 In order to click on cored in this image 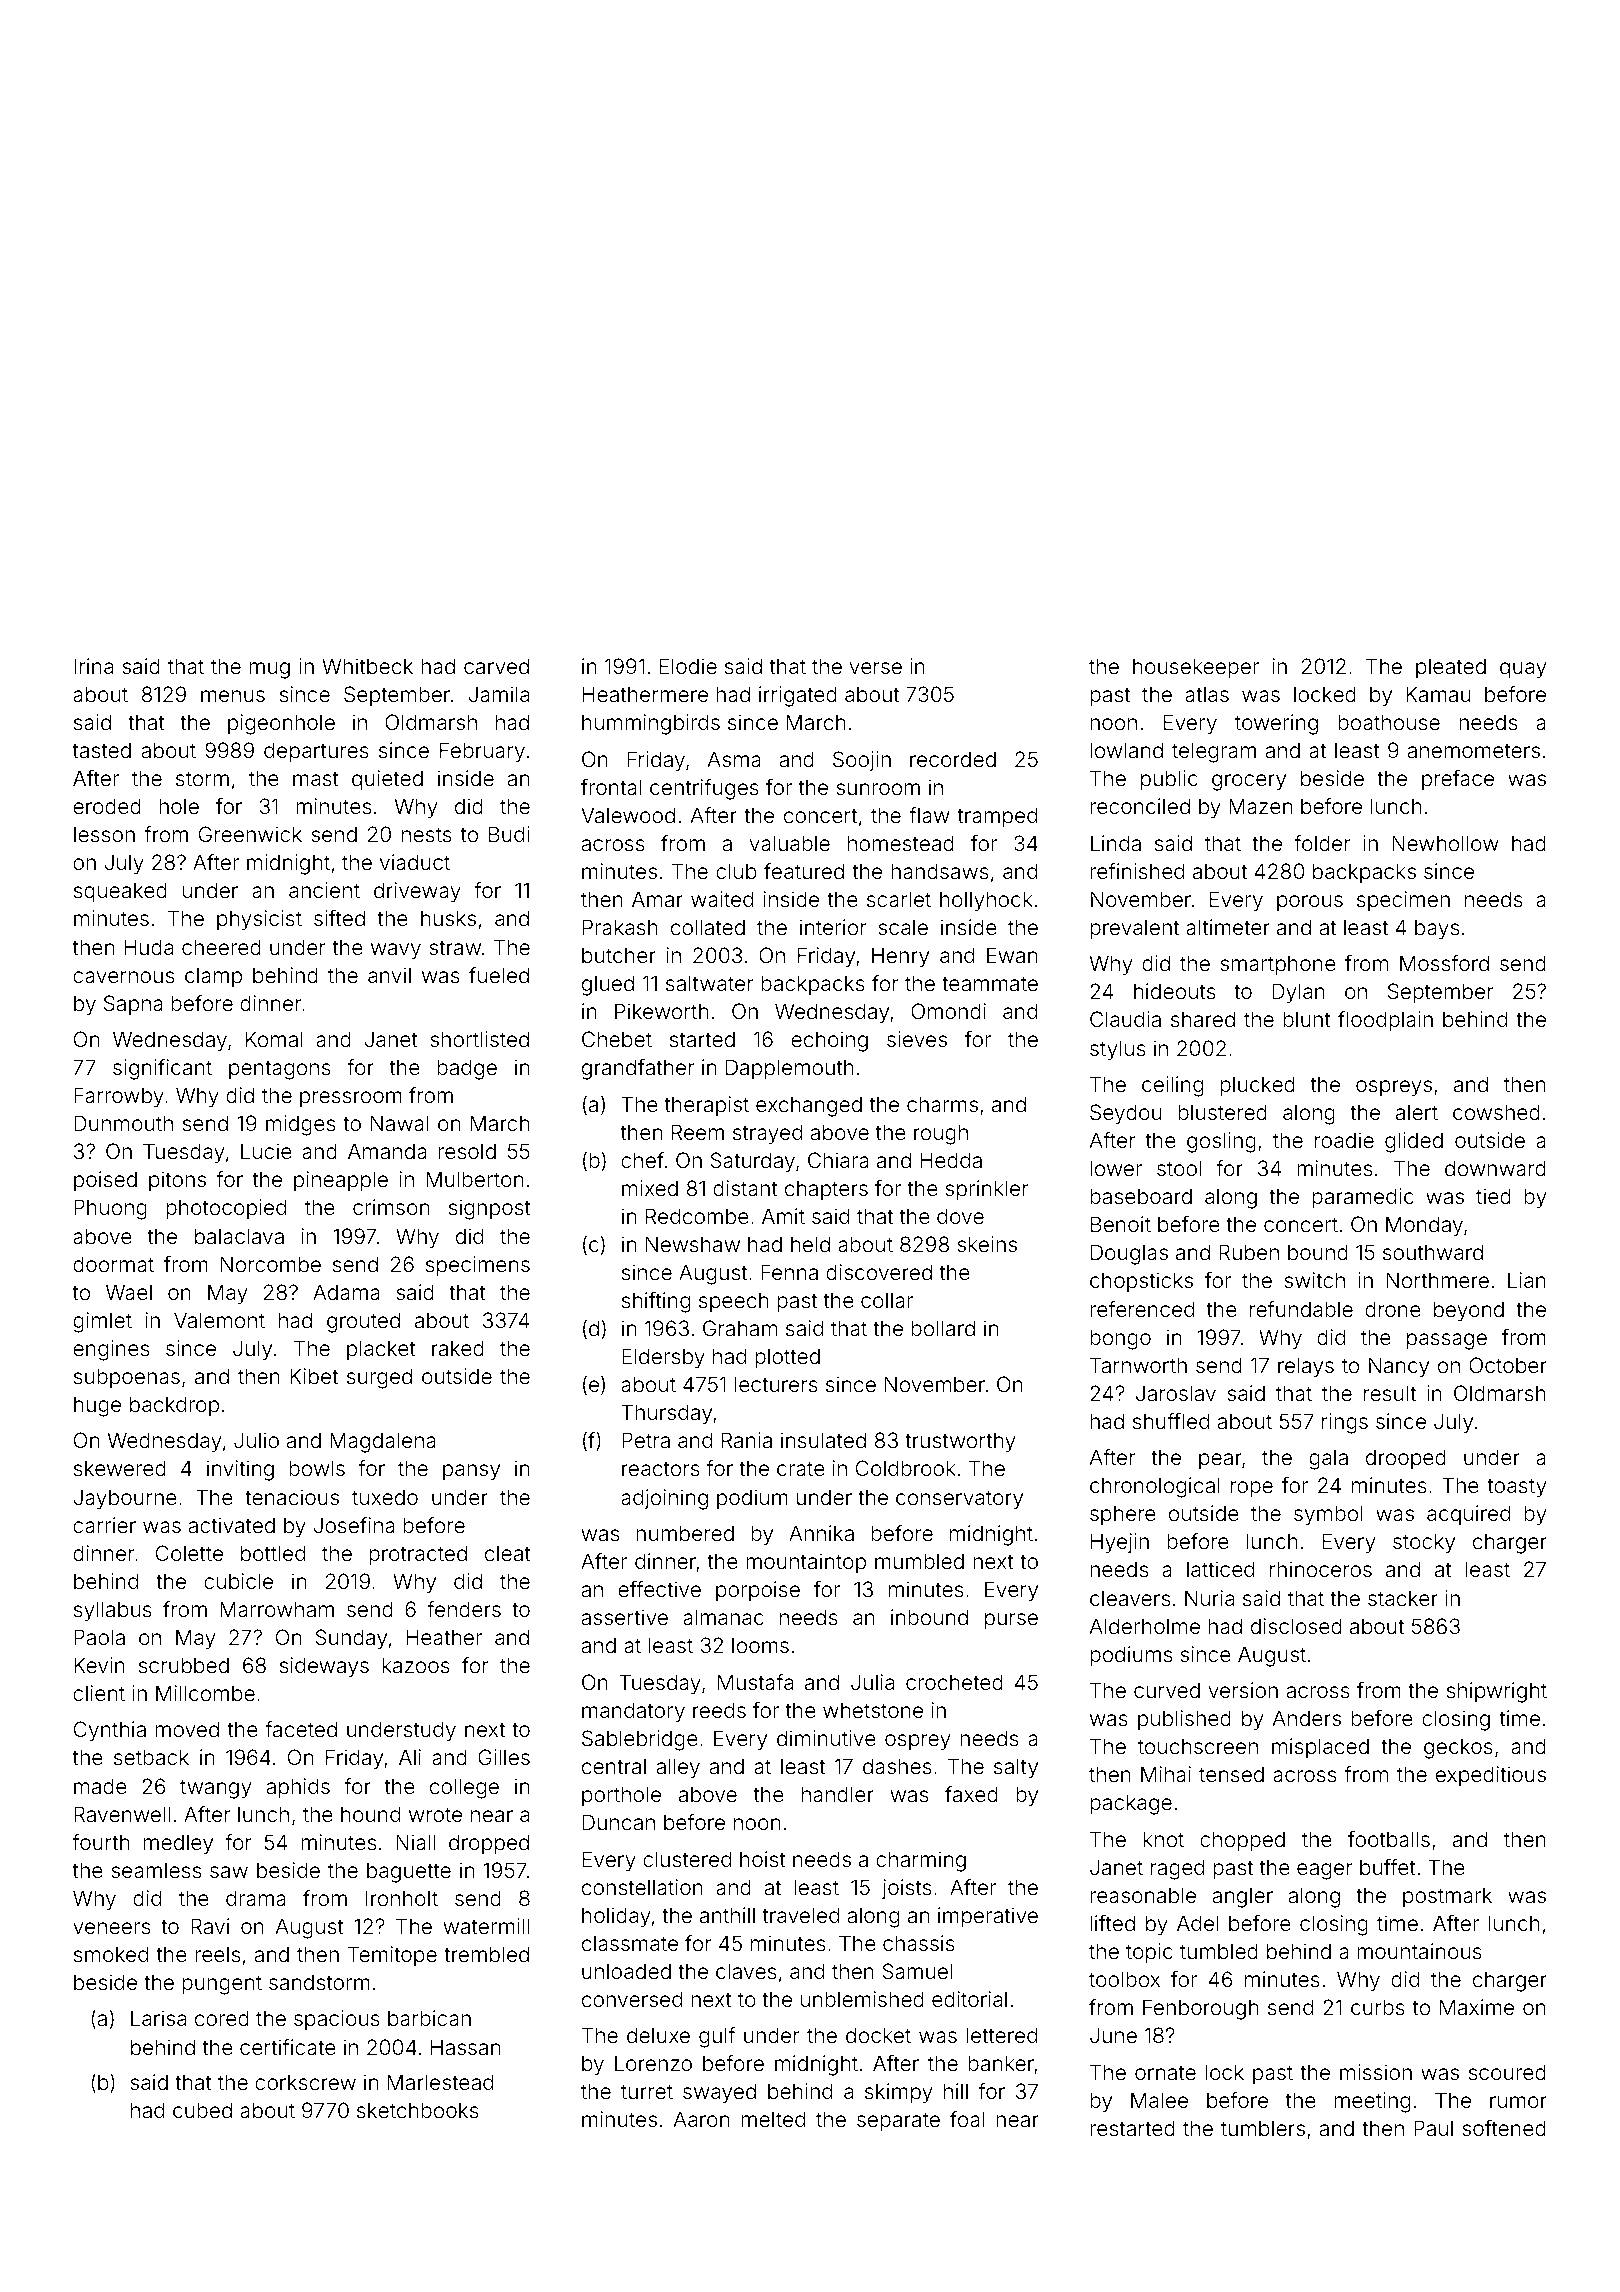, I will do `click(222, 2018)`.
